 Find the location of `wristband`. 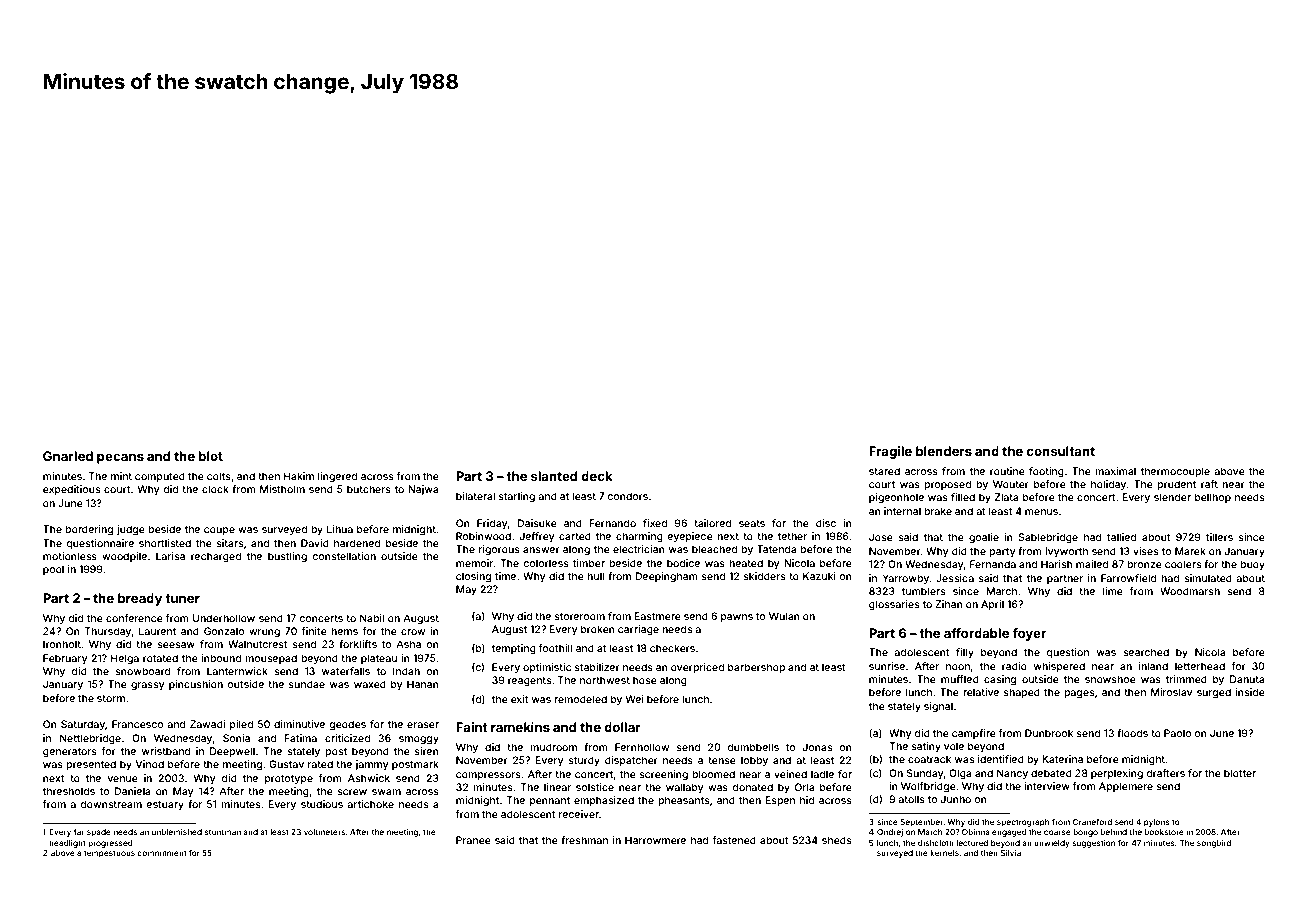

wristband is located at coordinates (166, 751).
